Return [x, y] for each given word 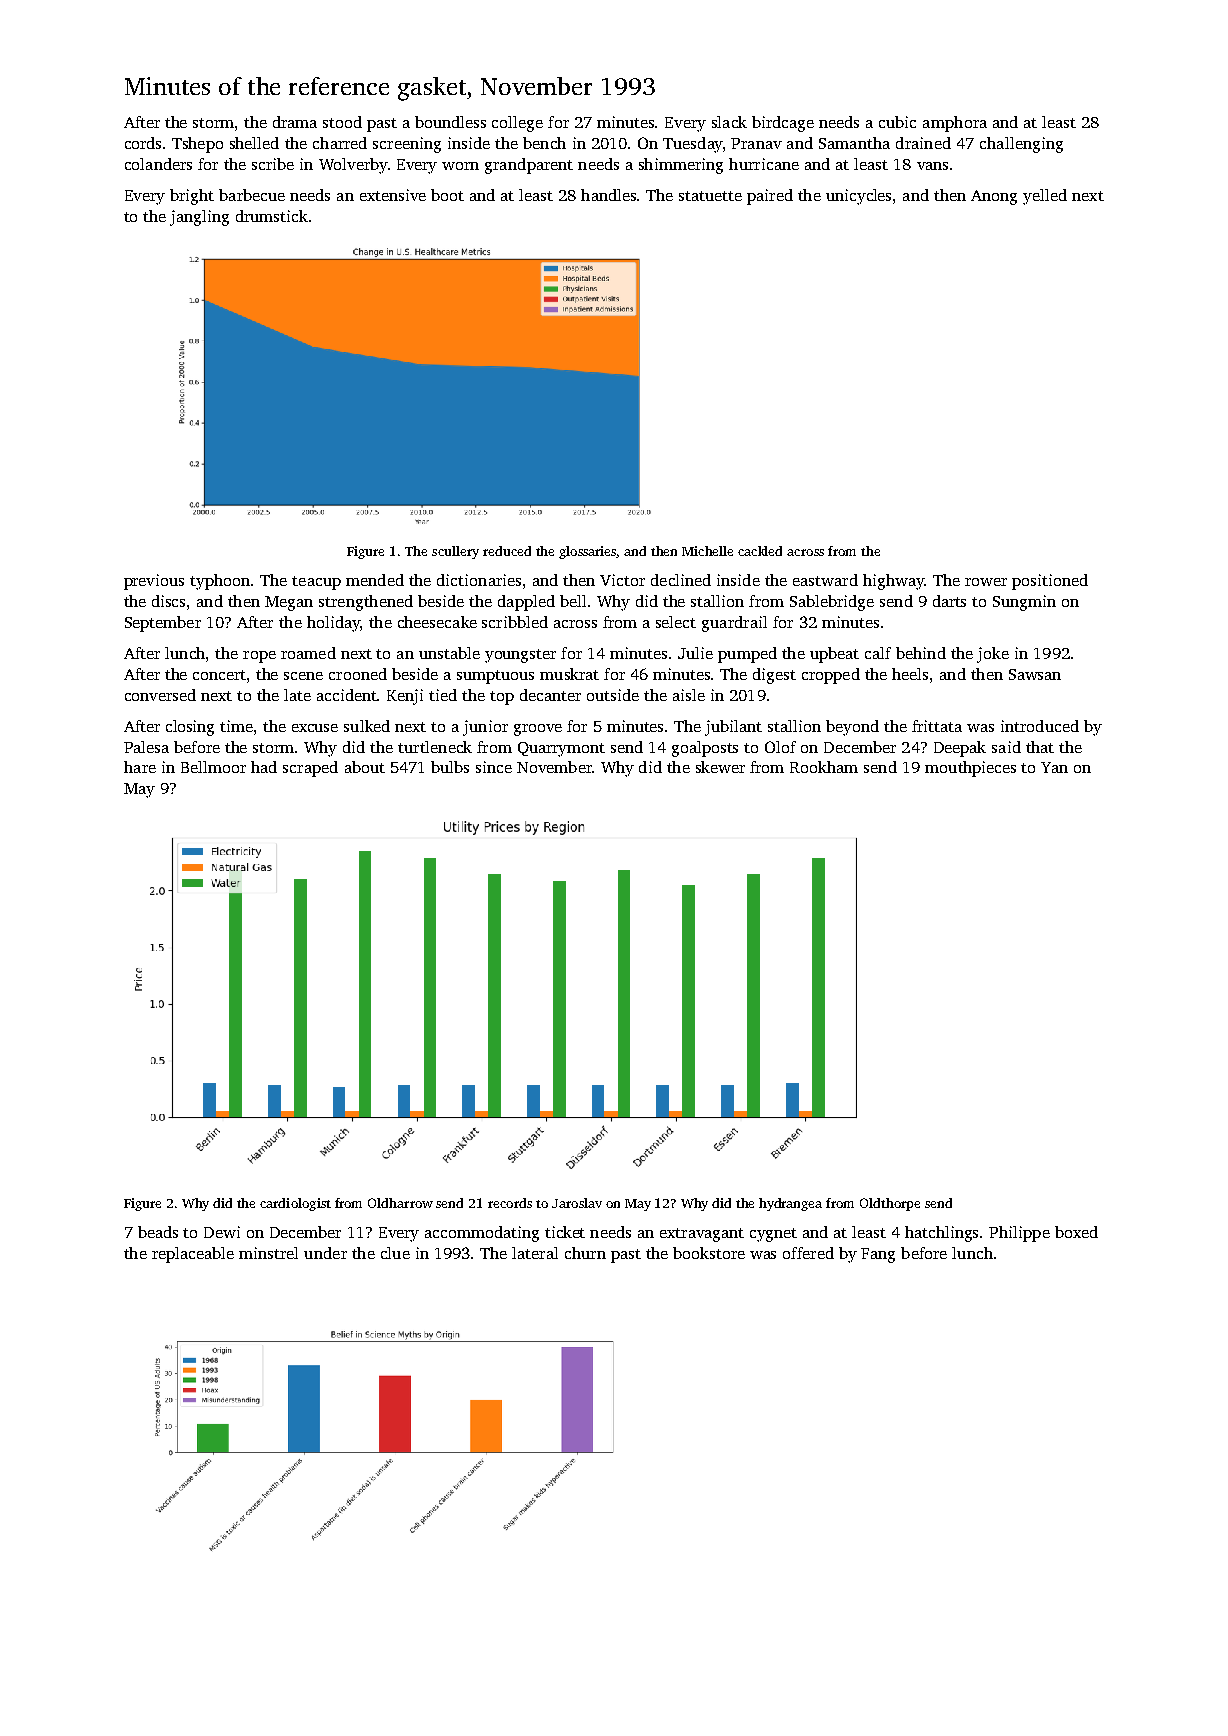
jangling [199, 218]
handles [608, 195]
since [494, 767]
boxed [1076, 1232]
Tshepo [197, 145]
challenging [1021, 145]
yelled [1045, 197]
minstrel [268, 1253]
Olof [780, 747]
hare [140, 767]
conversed [160, 695]
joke [993, 655]
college [517, 124]
